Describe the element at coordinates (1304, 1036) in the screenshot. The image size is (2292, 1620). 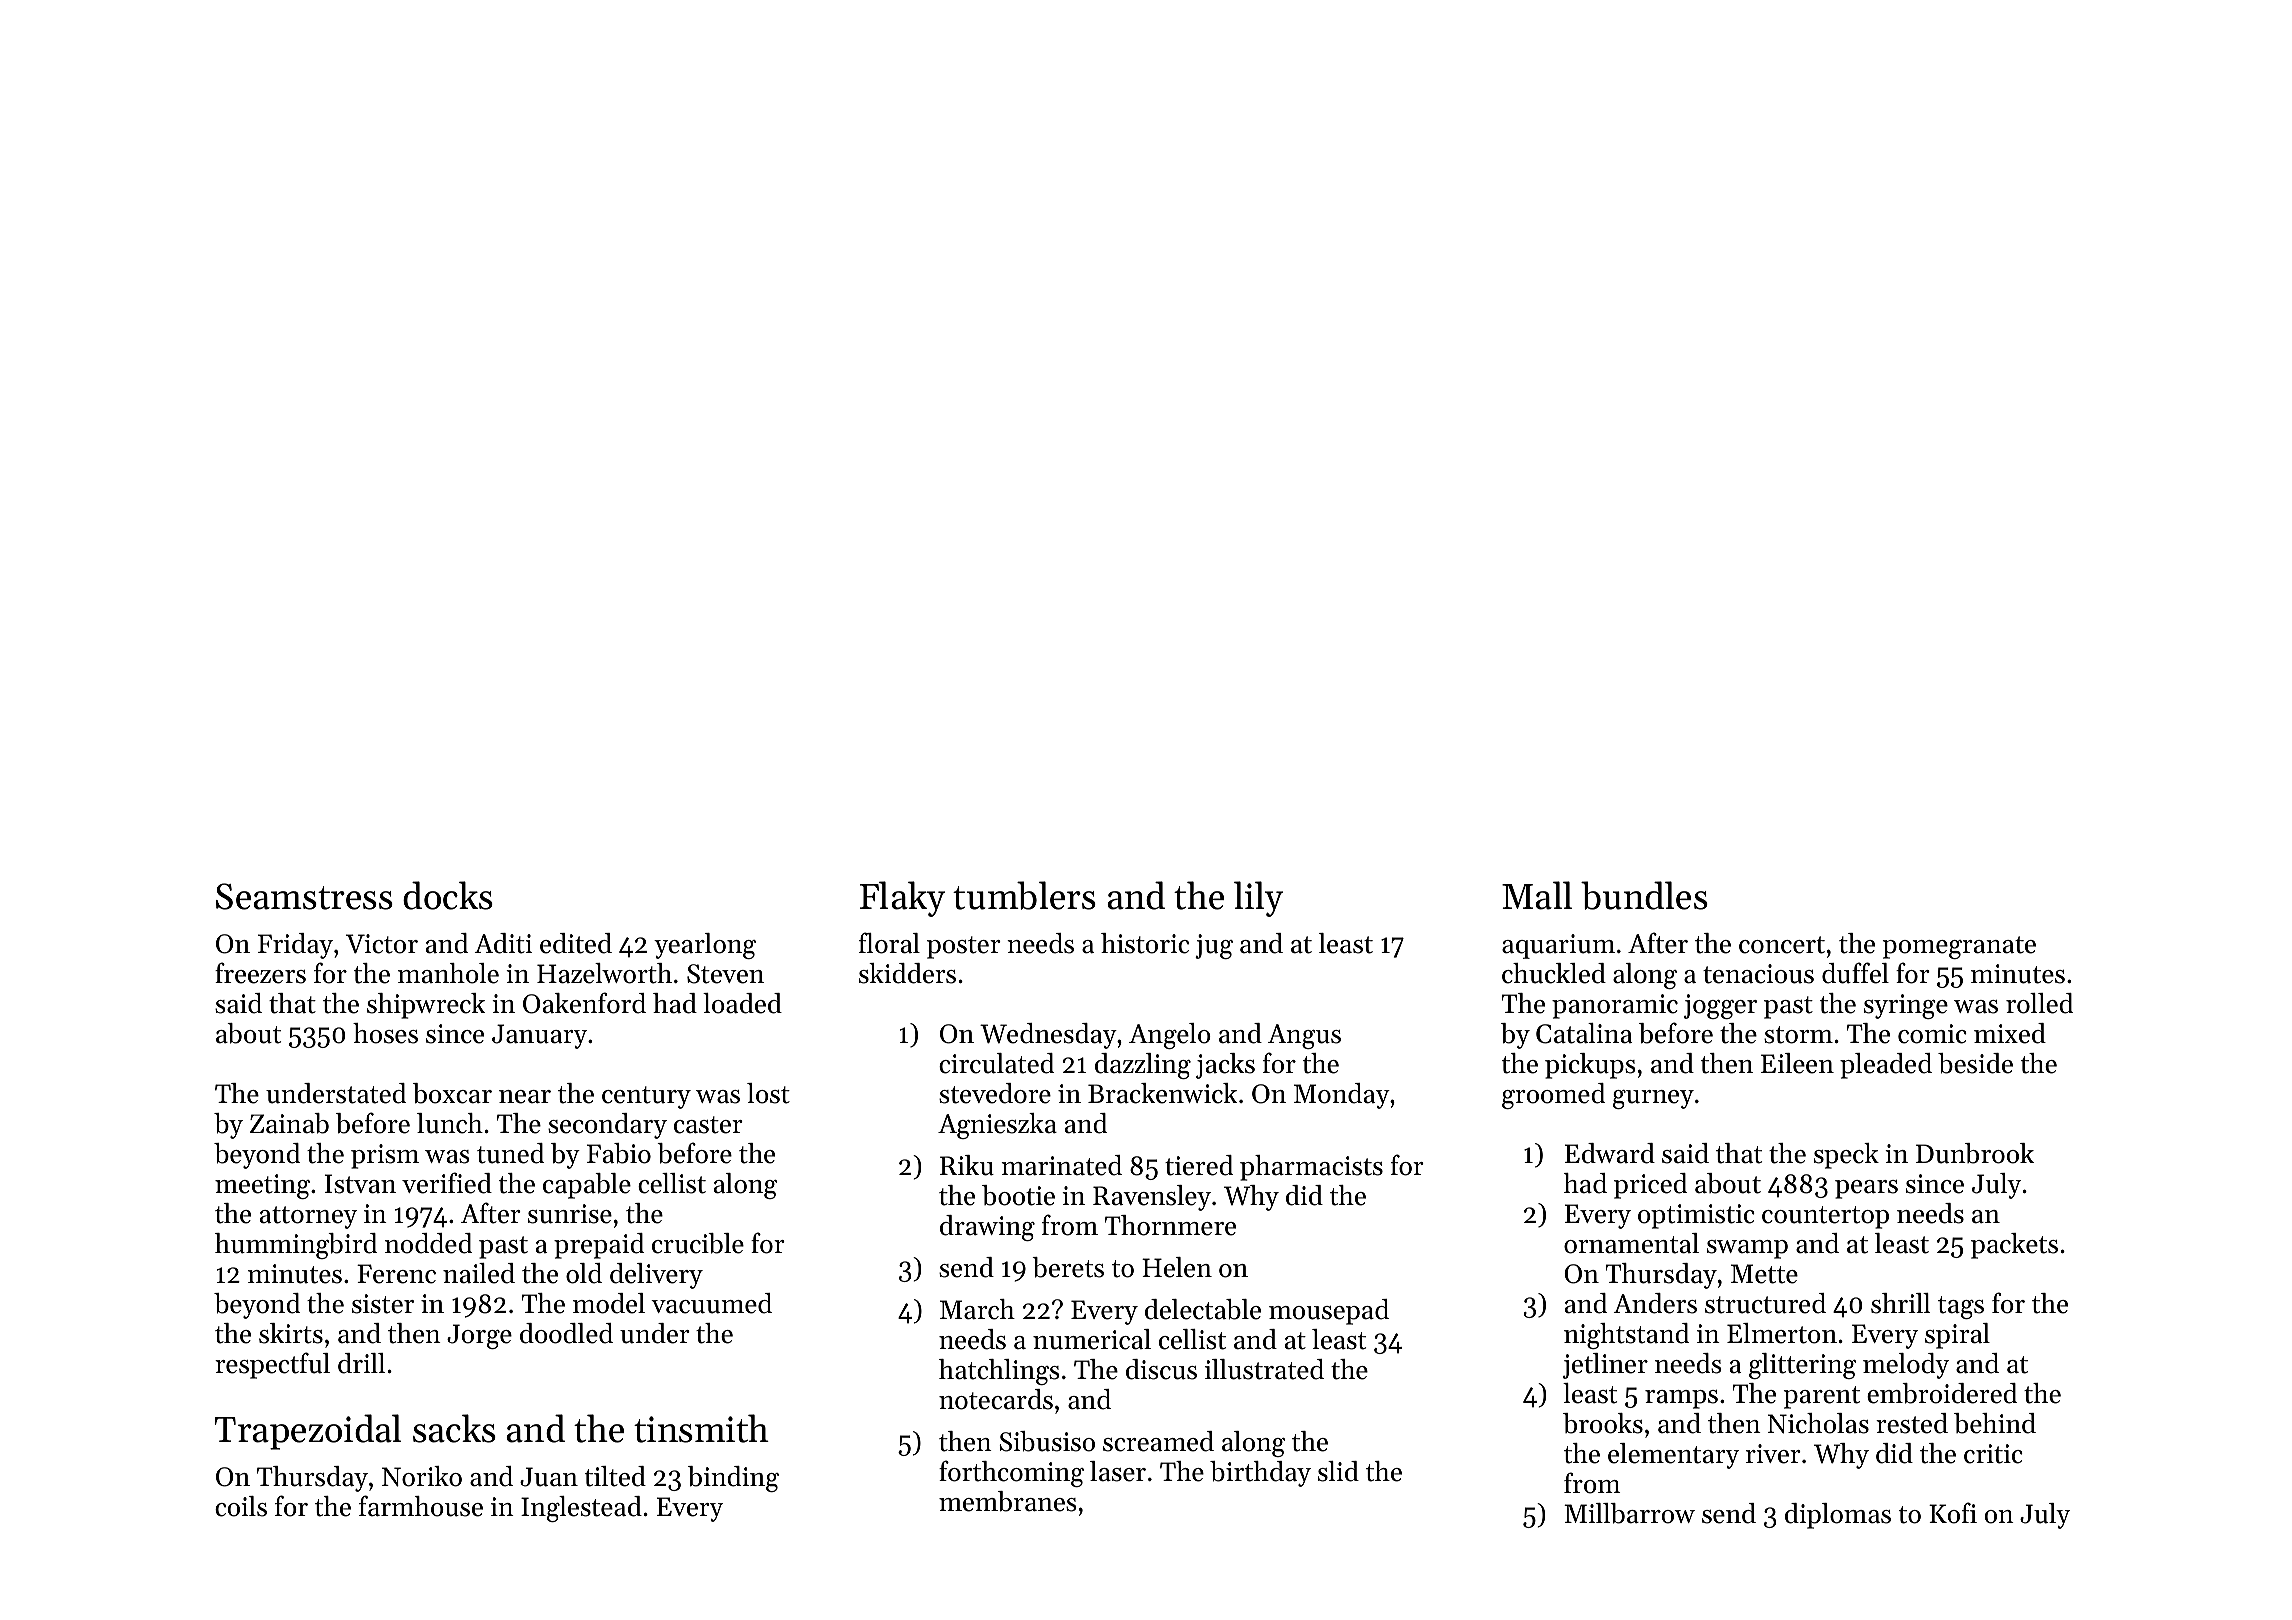
I see `Angus` at that location.
